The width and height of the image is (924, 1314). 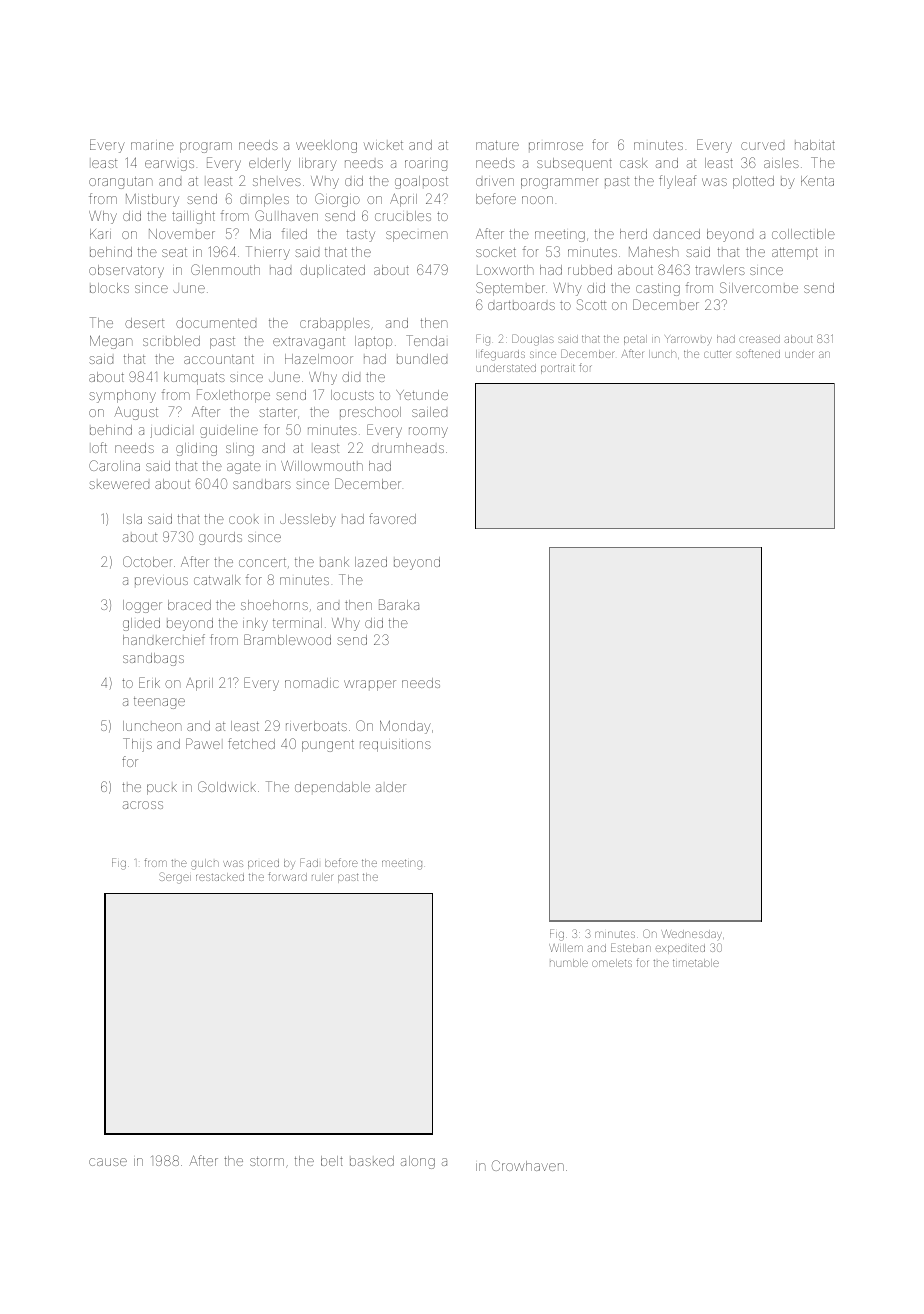 I want to click on across, so click(x=143, y=805).
